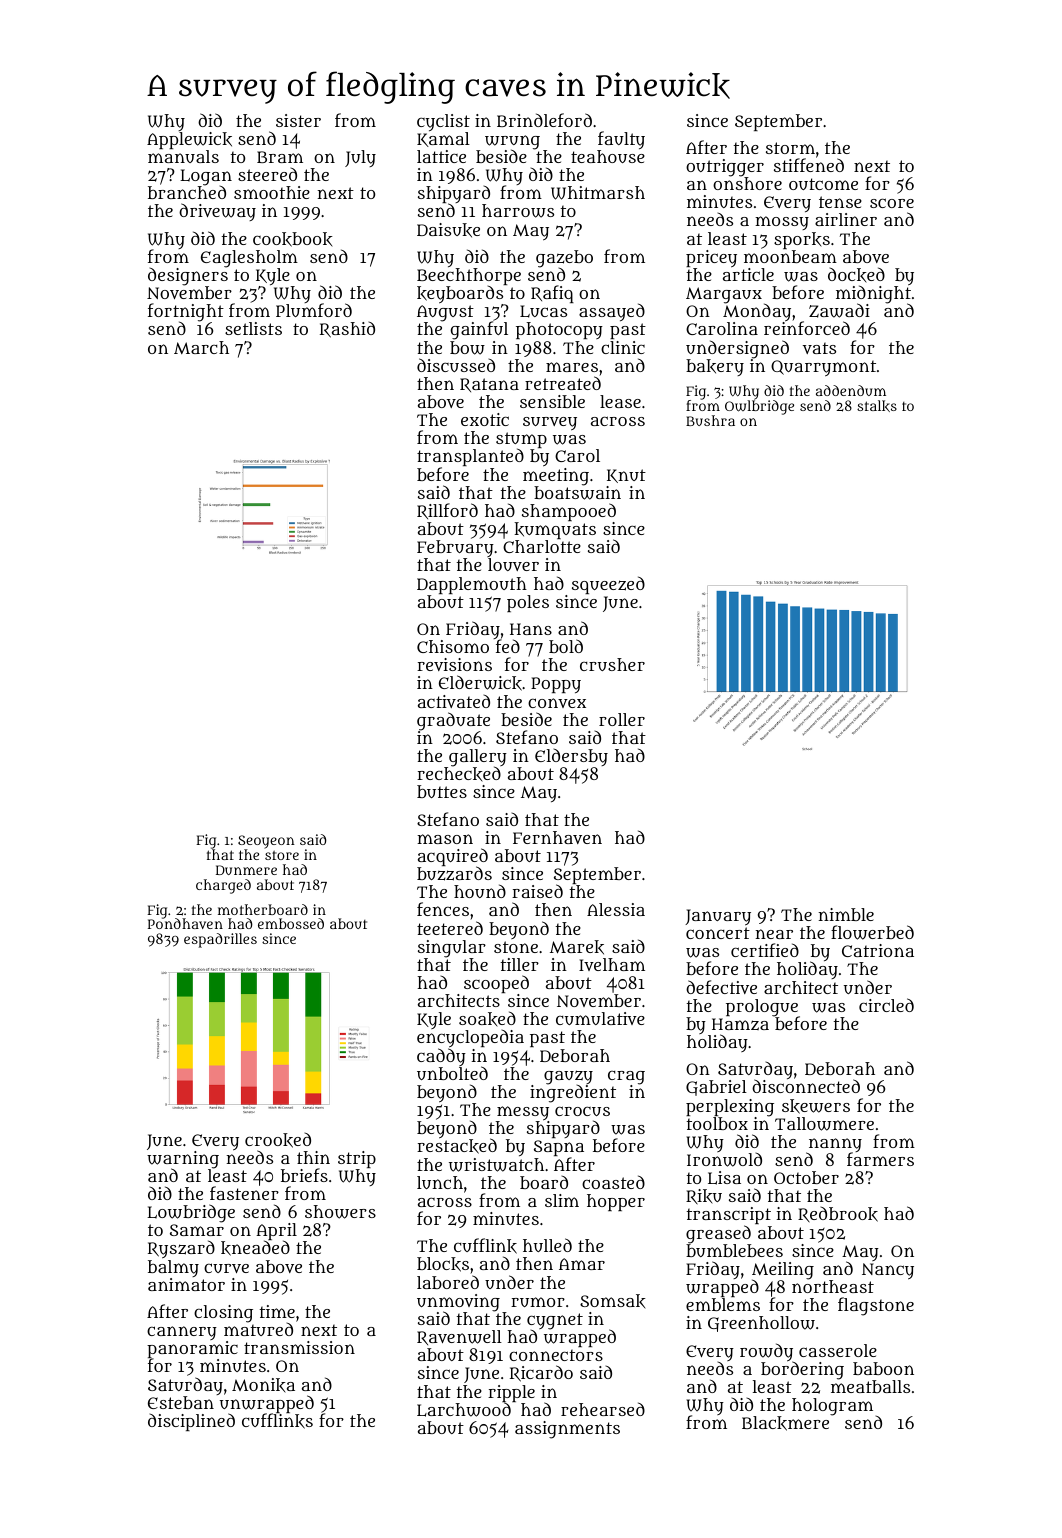  What do you see at coordinates (511, 1394) in the document?
I see `ripple` at bounding box center [511, 1394].
